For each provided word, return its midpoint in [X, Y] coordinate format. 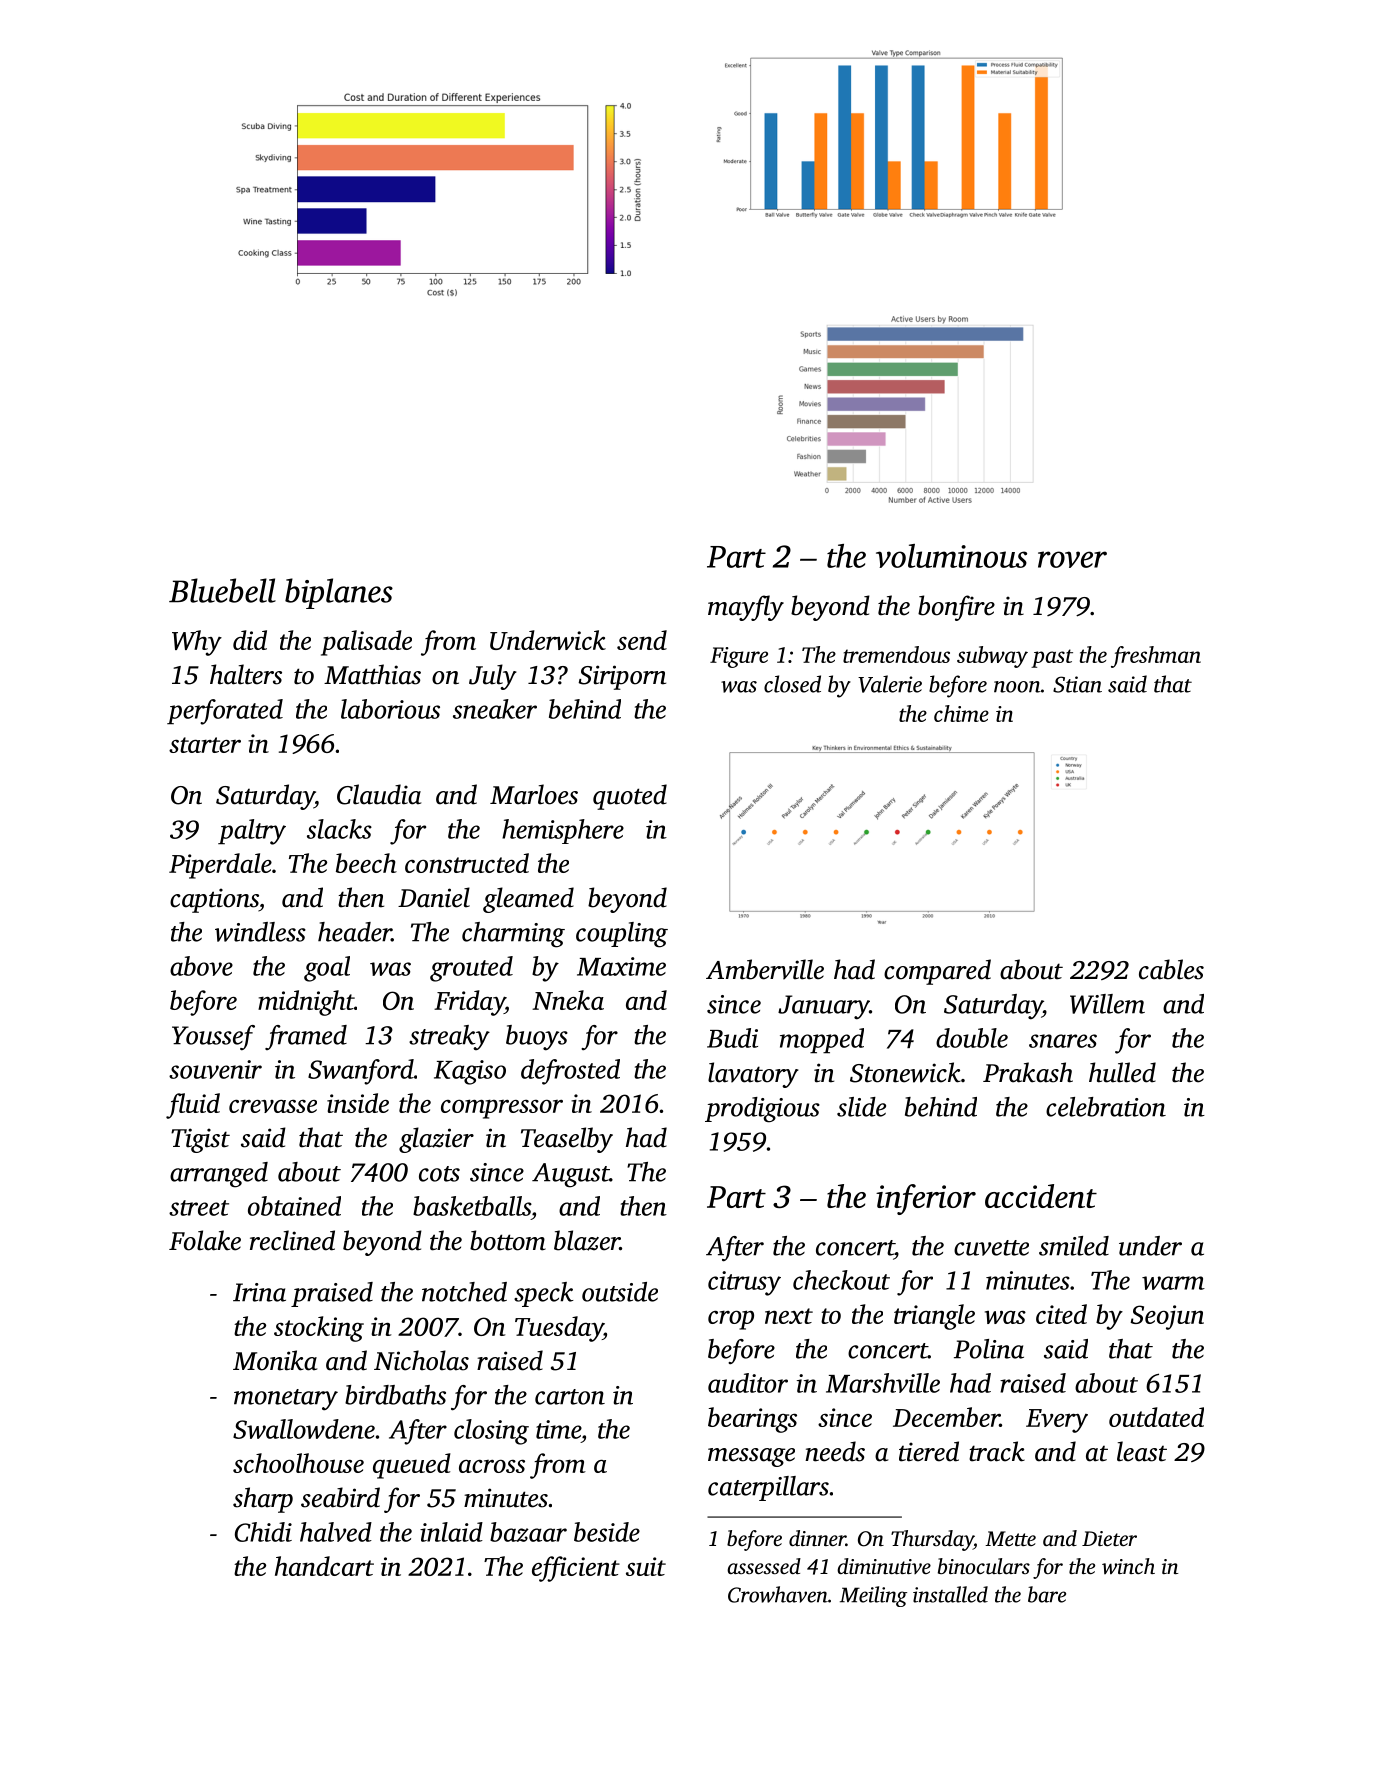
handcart [324, 1566]
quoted [630, 797]
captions [214, 900]
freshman [1156, 657]
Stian [1077, 684]
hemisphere [563, 831]
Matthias [372, 674]
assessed [764, 1566]
